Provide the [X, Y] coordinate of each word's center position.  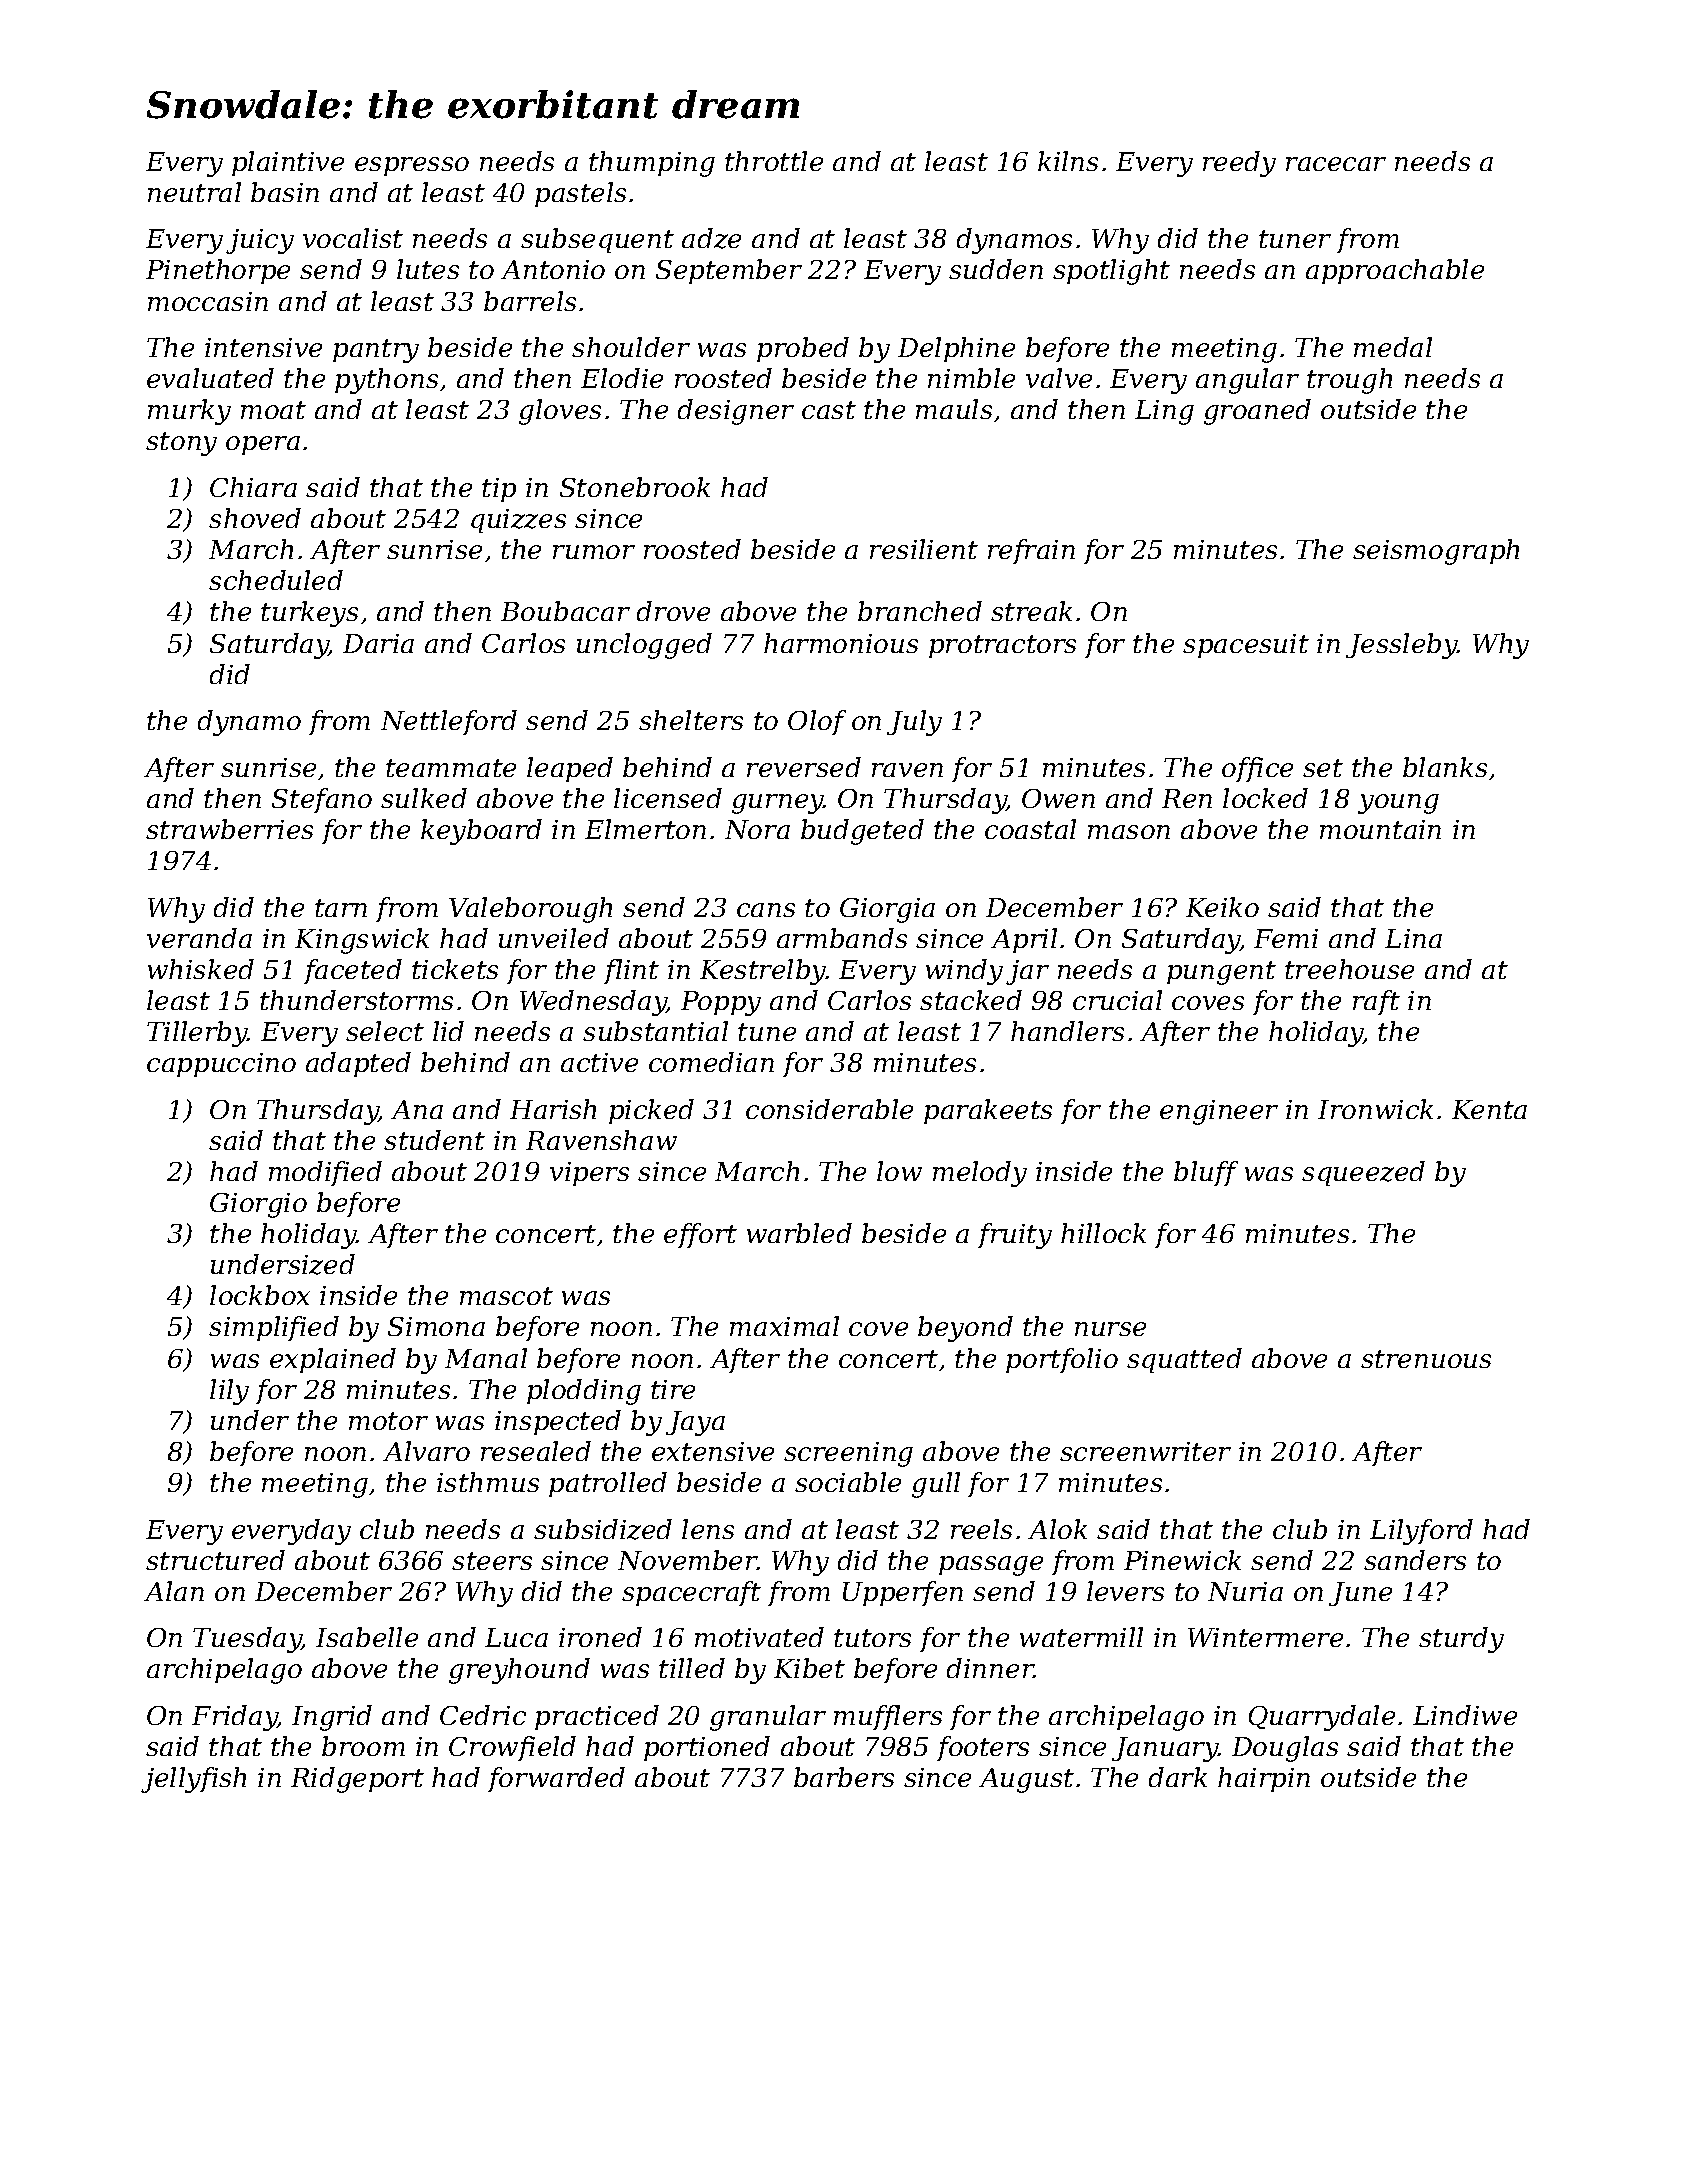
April [1024, 940]
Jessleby [1402, 646]
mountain [1380, 829]
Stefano [322, 800]
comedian [711, 1062]
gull [936, 1485]
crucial [1117, 1000]
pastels [580, 194]
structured [215, 1560]
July [914, 723]
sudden [996, 269]
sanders [1415, 1560]
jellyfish [193, 1780]
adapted [358, 1064]
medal [1393, 347]
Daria [378, 643]
